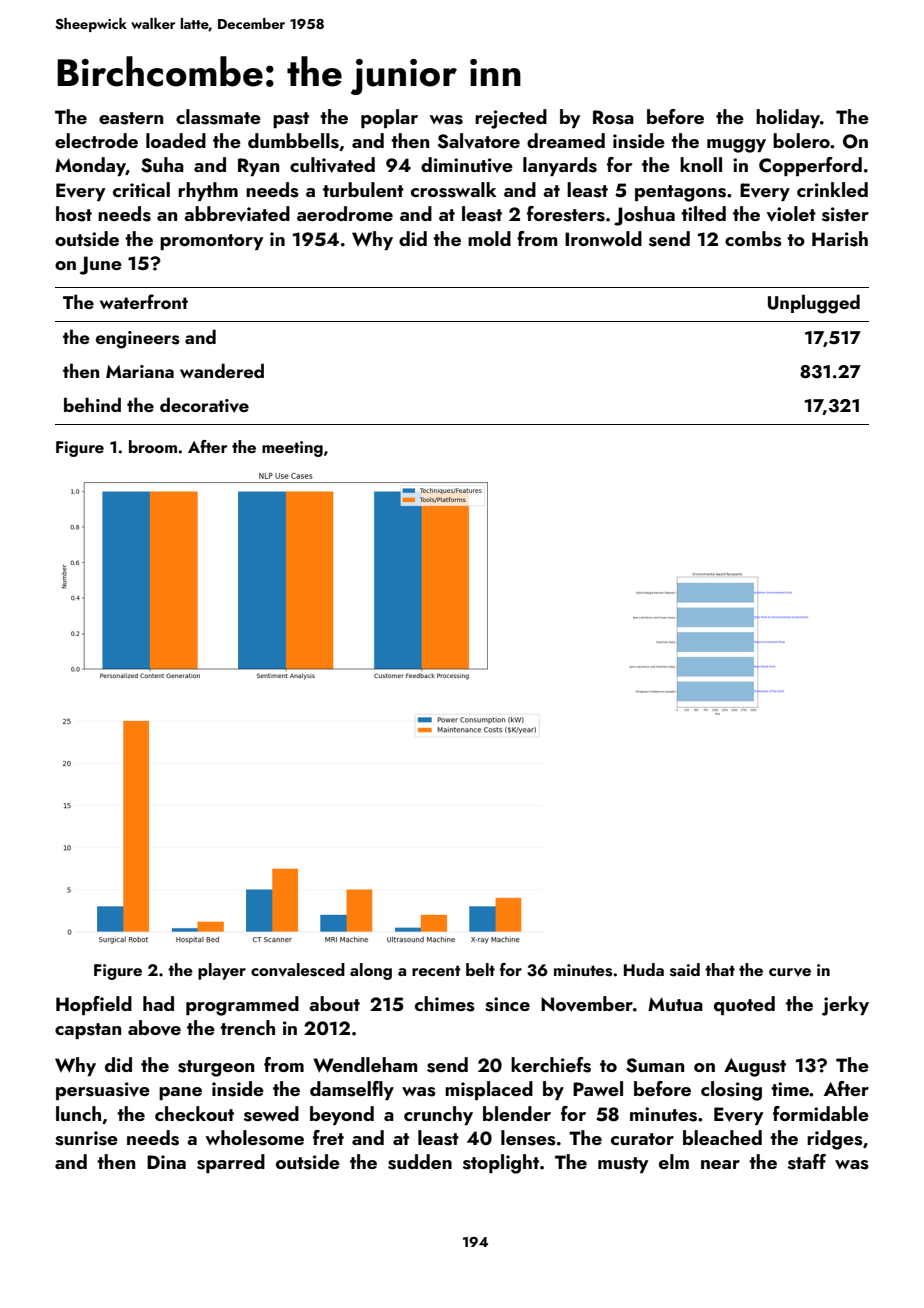 The width and height of the page is (924, 1308). What do you see at coordinates (258, 167) in the page?
I see `Ryan` at bounding box center [258, 167].
